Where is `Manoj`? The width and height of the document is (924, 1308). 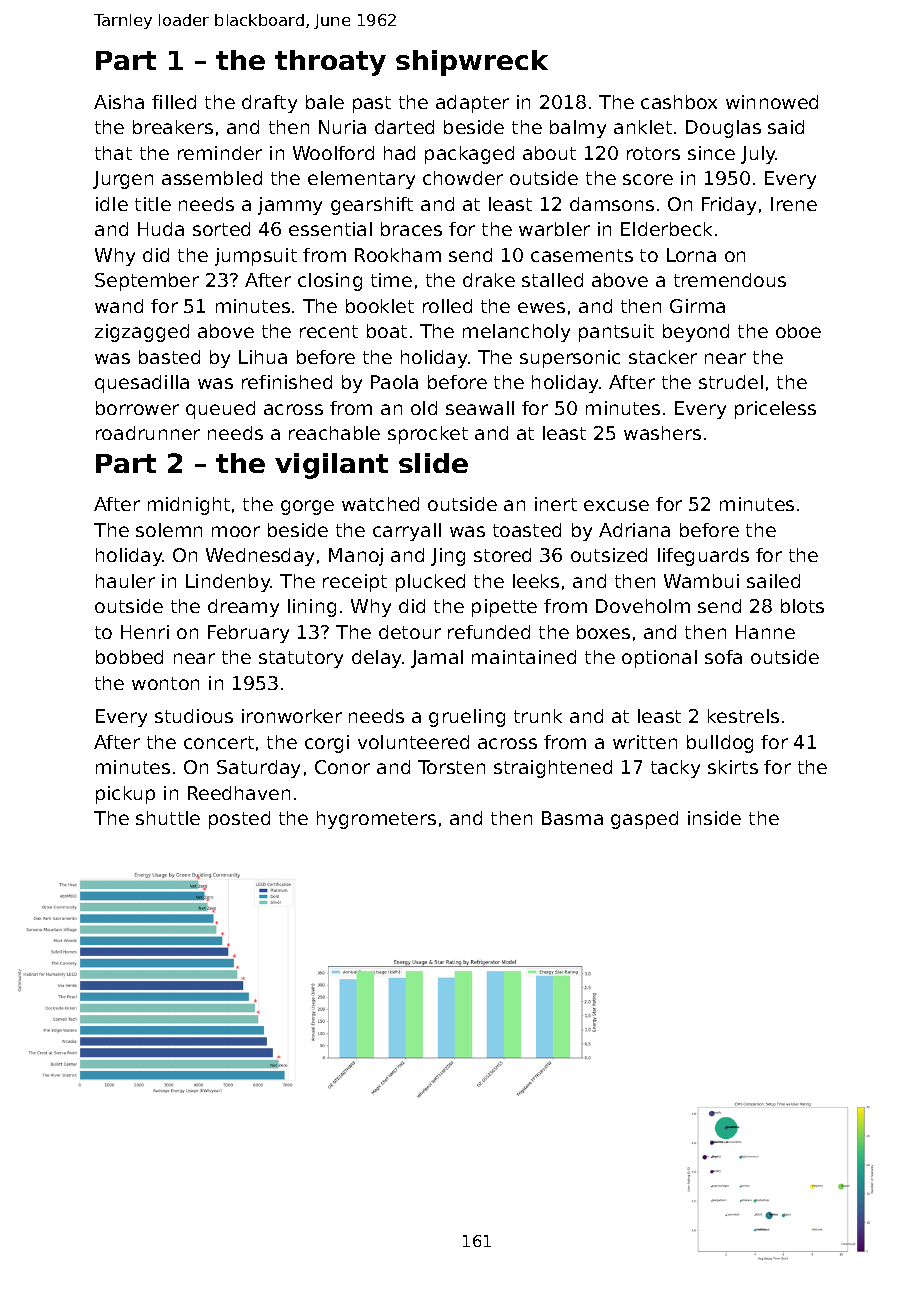
Manoj is located at coordinates (356, 557).
